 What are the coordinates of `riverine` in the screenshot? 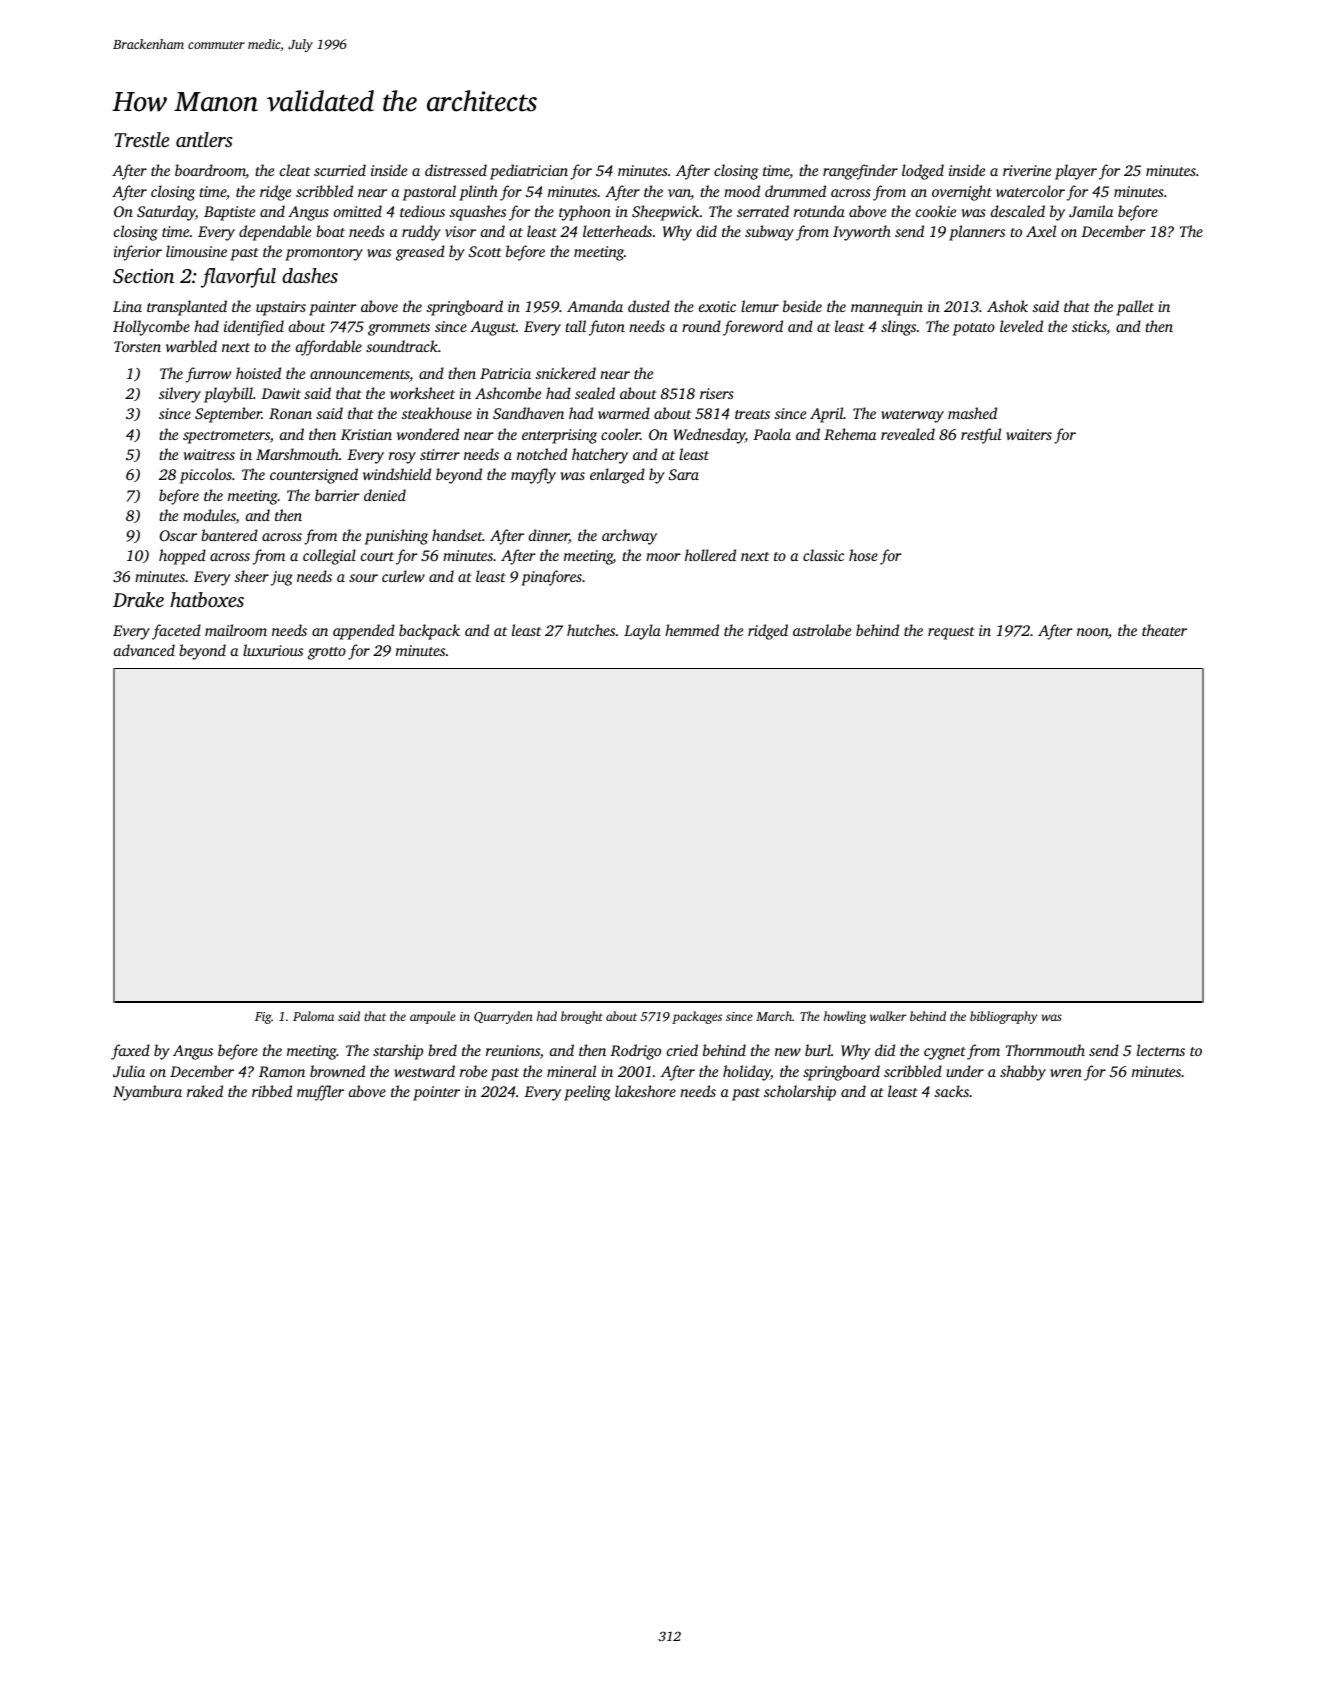 It's located at (1027, 170).
